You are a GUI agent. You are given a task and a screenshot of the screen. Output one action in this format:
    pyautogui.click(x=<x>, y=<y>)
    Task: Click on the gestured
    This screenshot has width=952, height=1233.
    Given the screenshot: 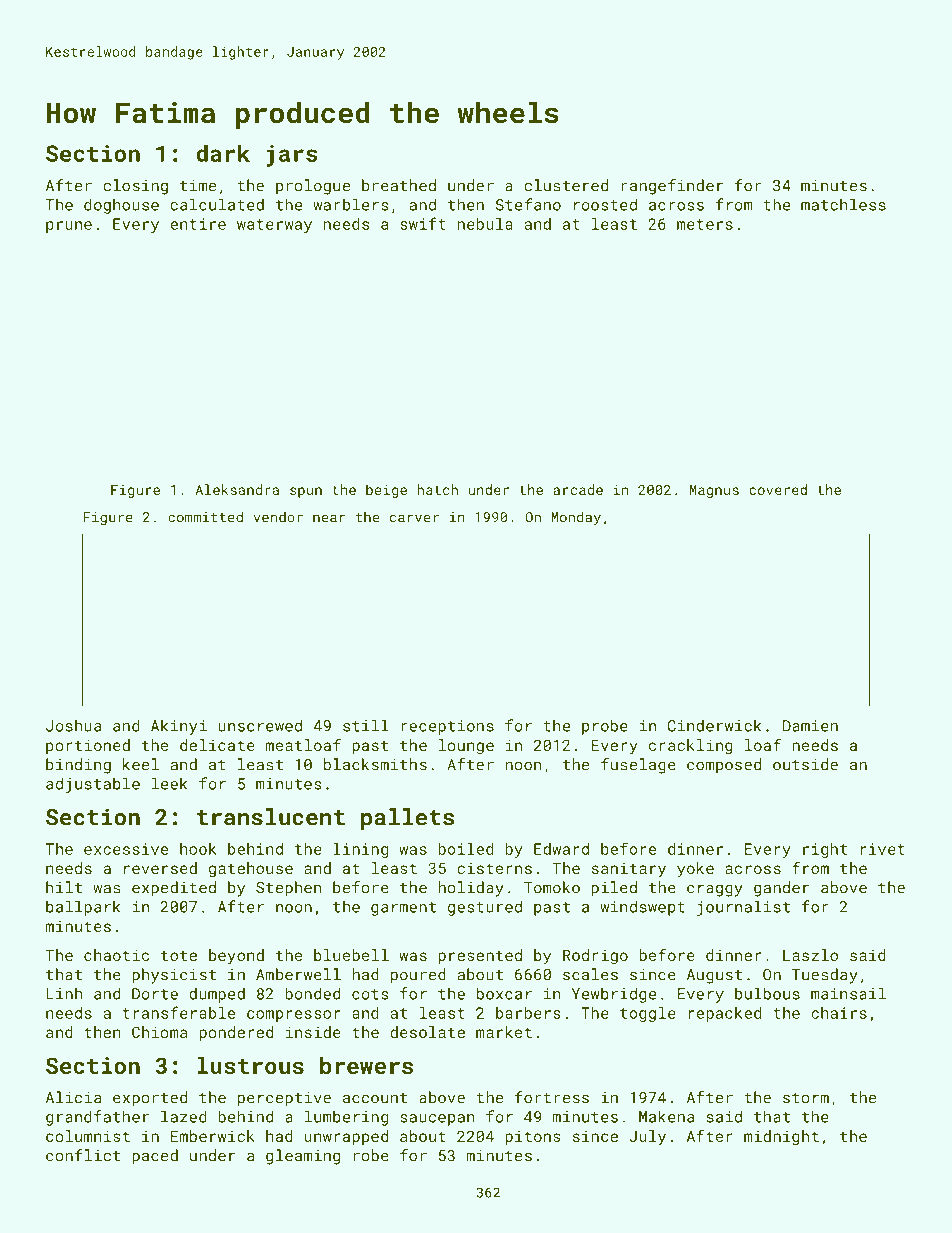 What is the action you would take?
    pyautogui.click(x=485, y=908)
